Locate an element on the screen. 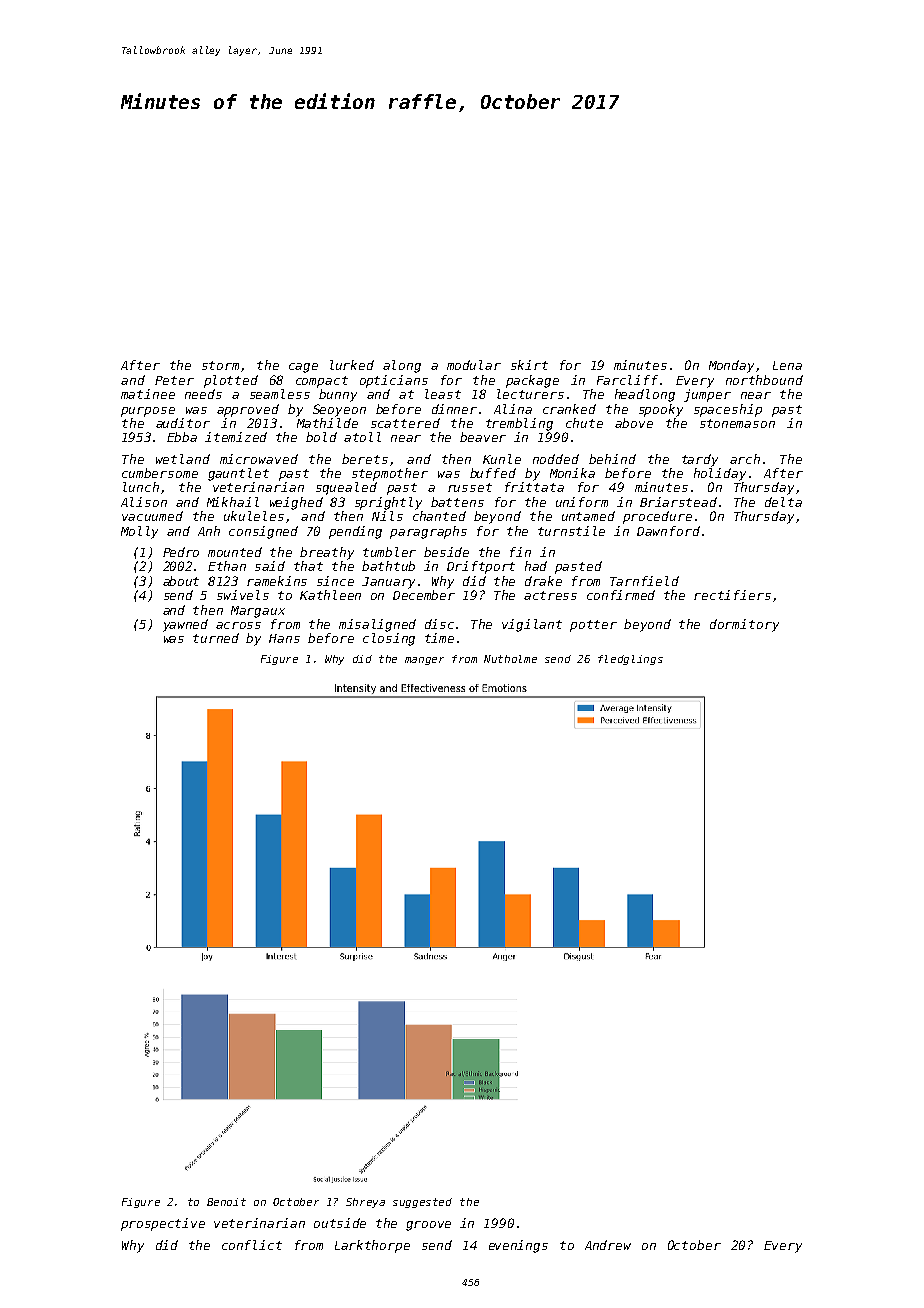  purpose is located at coordinates (148, 412).
